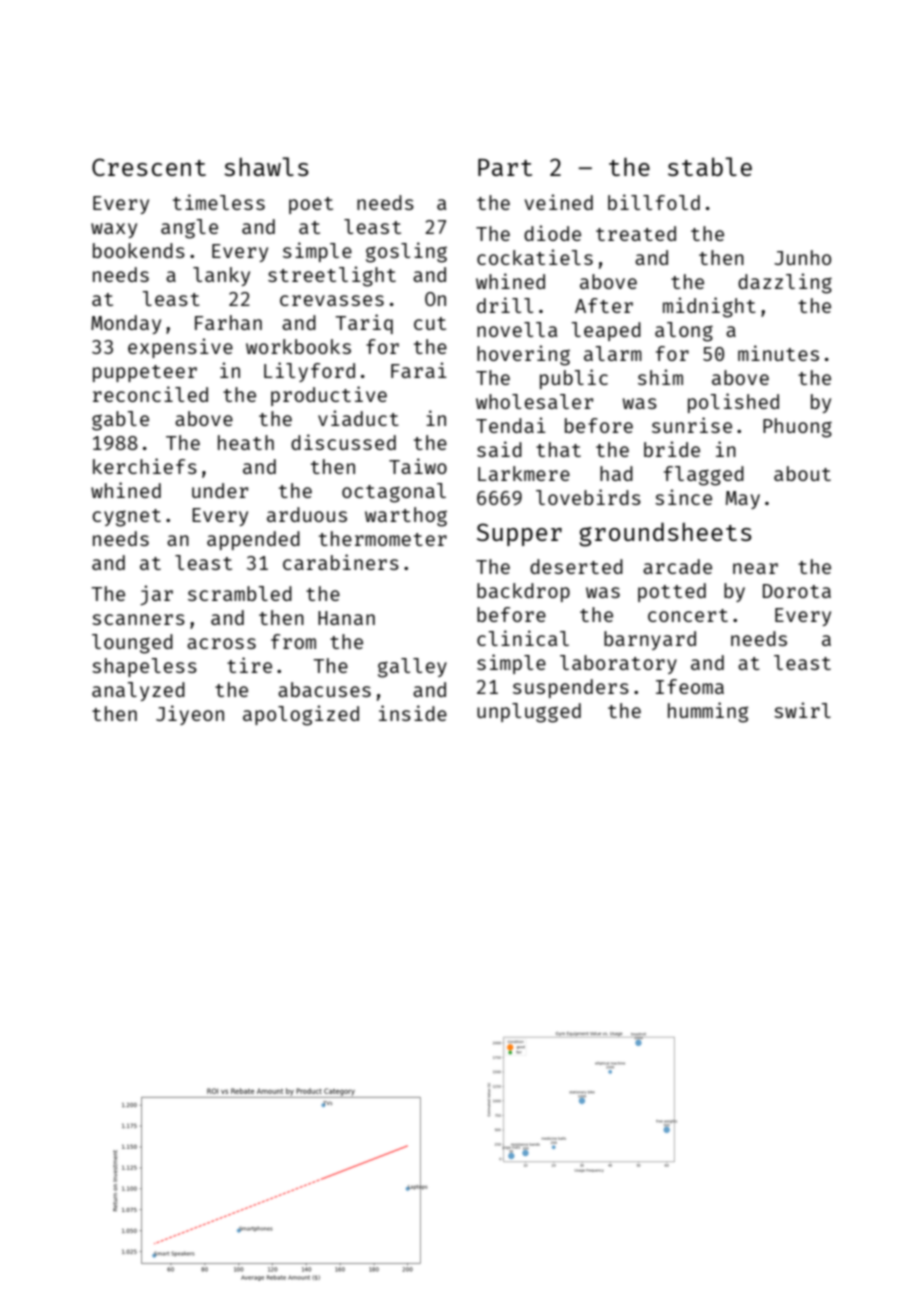 The width and height of the document is (924, 1311). What do you see at coordinates (266, 166) in the document?
I see `shawls` at bounding box center [266, 166].
